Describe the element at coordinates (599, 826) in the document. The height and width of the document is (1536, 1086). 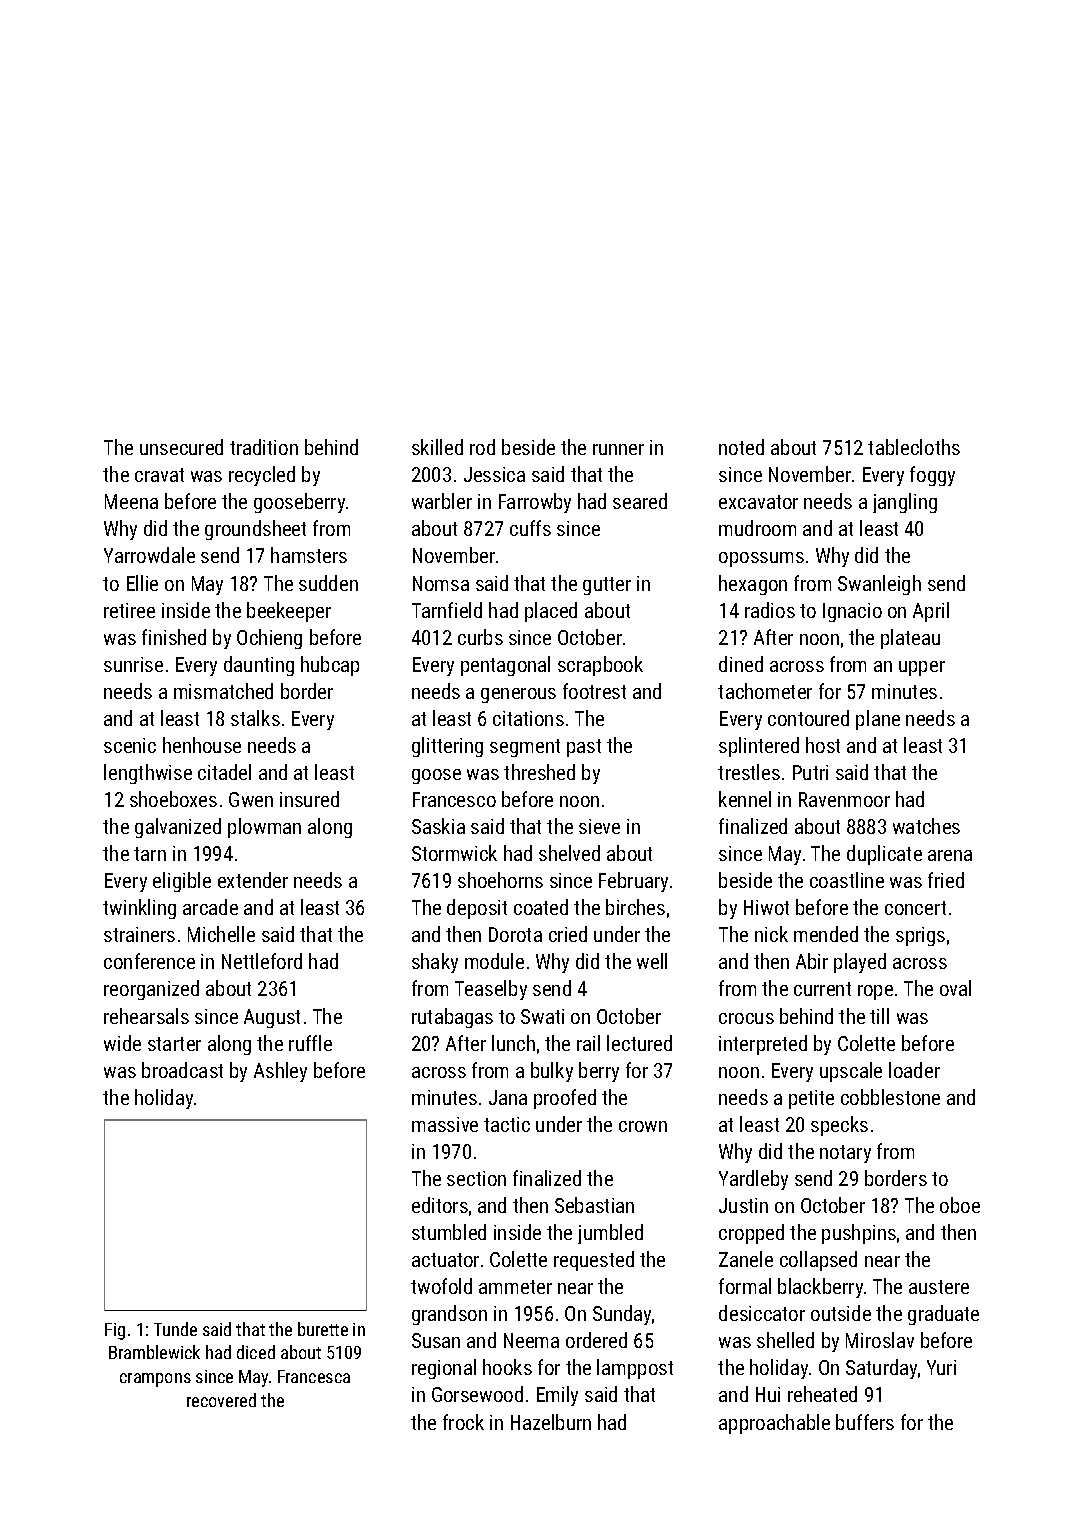
I see `sieve` at that location.
